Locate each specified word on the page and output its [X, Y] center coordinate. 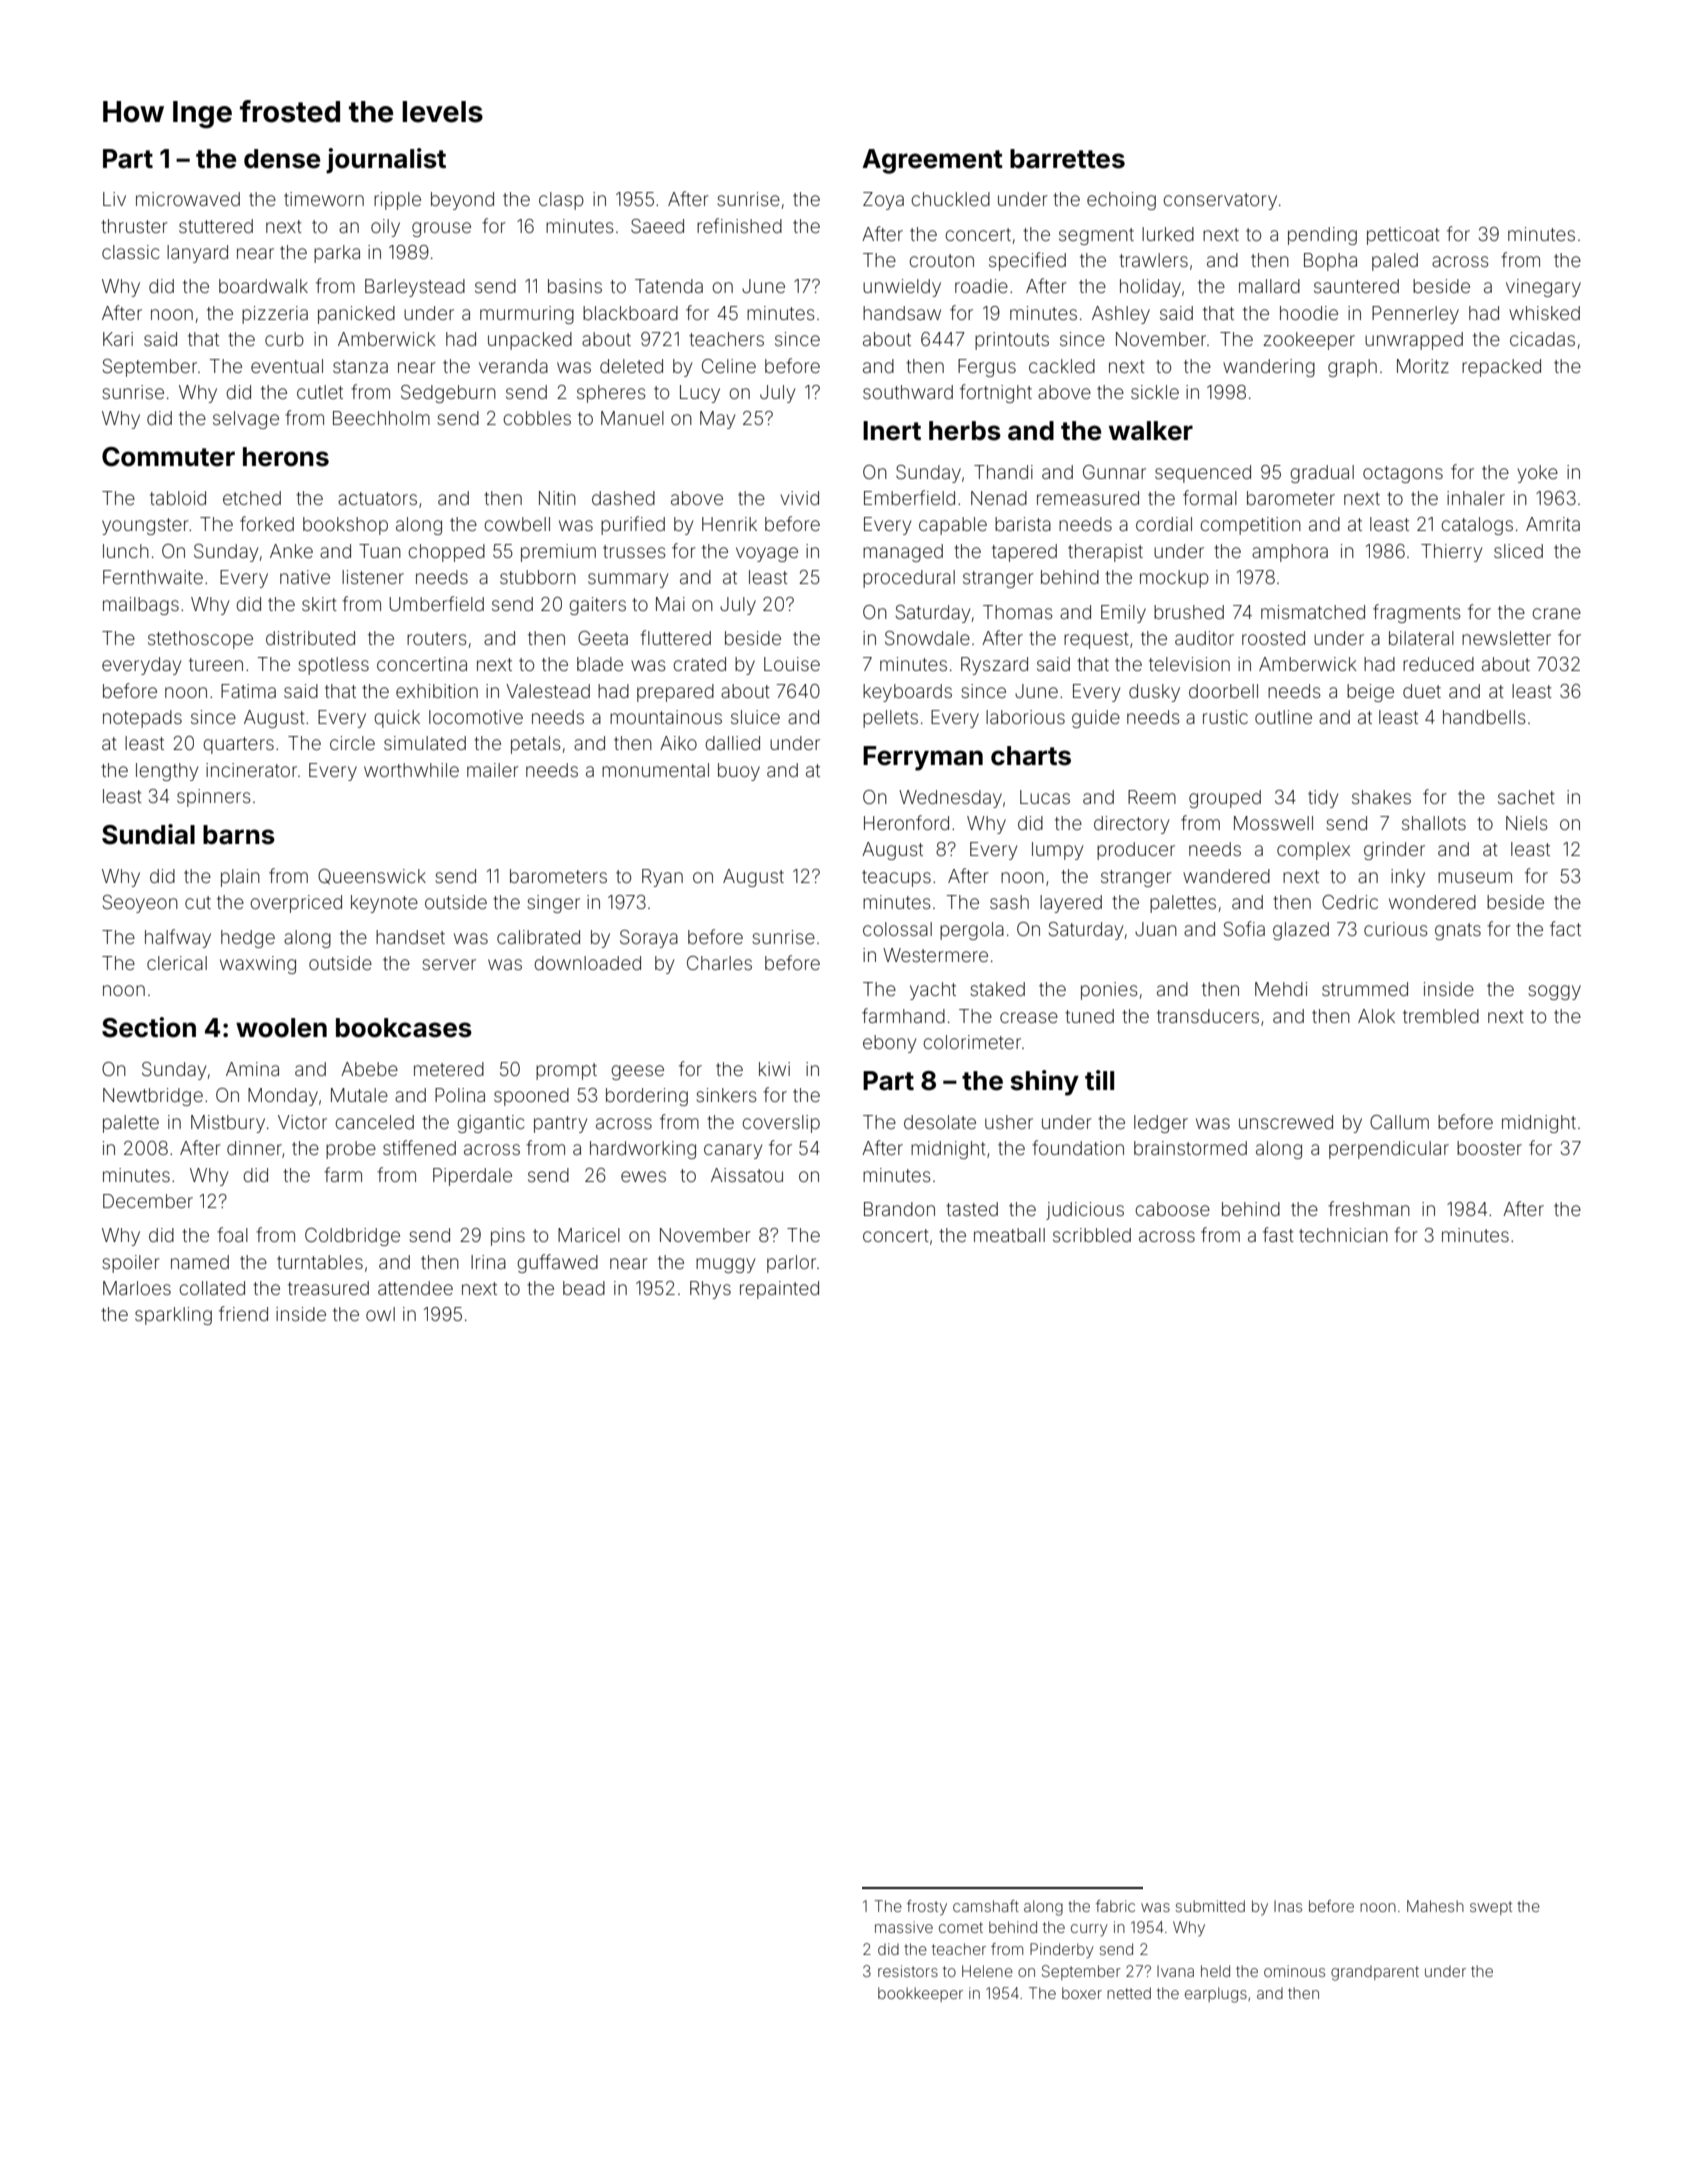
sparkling [173, 1316]
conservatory [1220, 201]
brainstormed [1190, 1148]
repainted [779, 1290]
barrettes [1067, 159]
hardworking [643, 1150]
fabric [1115, 1906]
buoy [739, 772]
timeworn [324, 199]
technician [1343, 1235]
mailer [493, 770]
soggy [1555, 992]
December [148, 1201]
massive [904, 1927]
